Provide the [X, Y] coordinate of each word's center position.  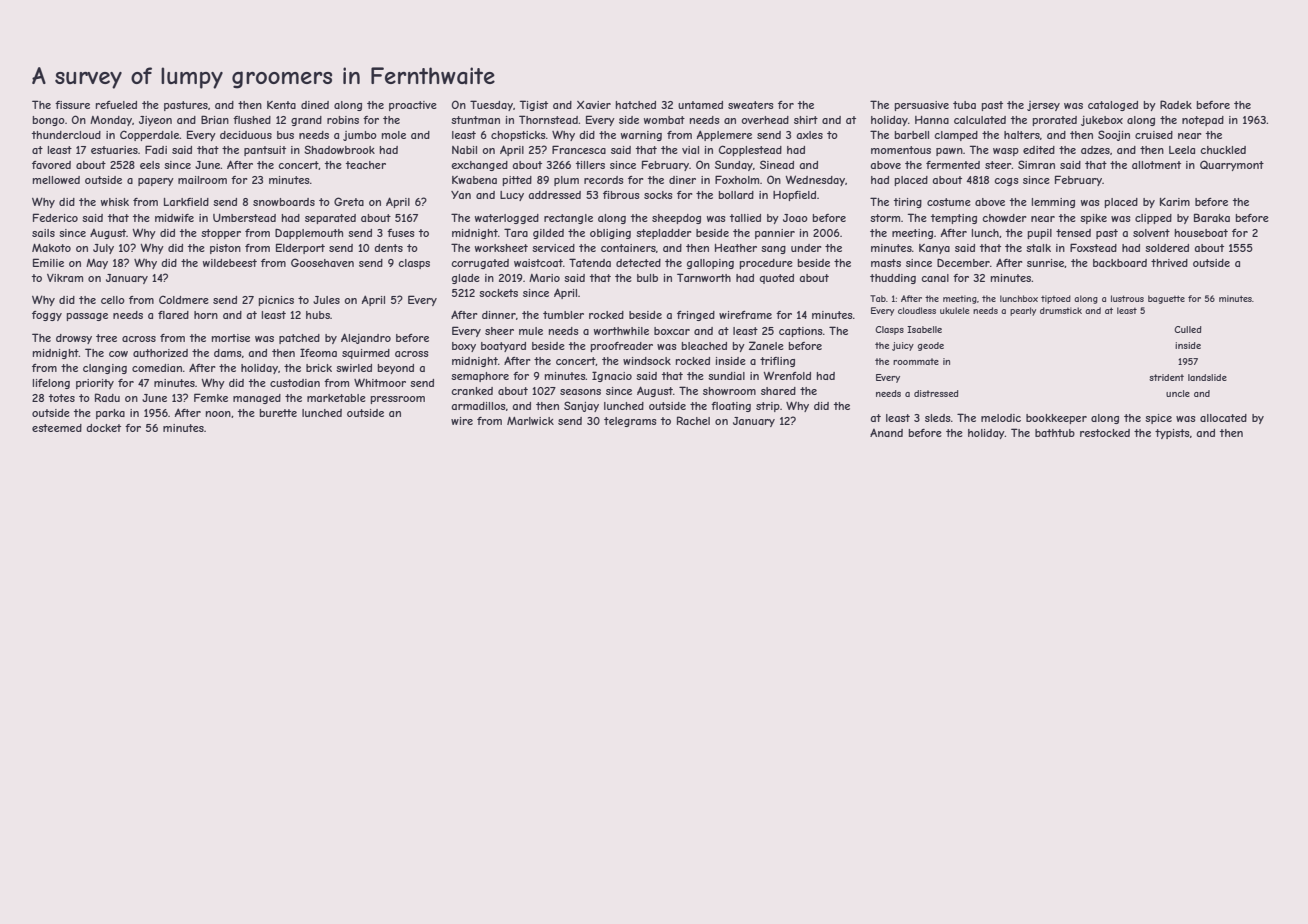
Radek [1176, 104]
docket [103, 428]
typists [1172, 434]
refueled [116, 105]
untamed [700, 105]
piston [225, 249]
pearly [1023, 311]
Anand [886, 433]
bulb [647, 278]
